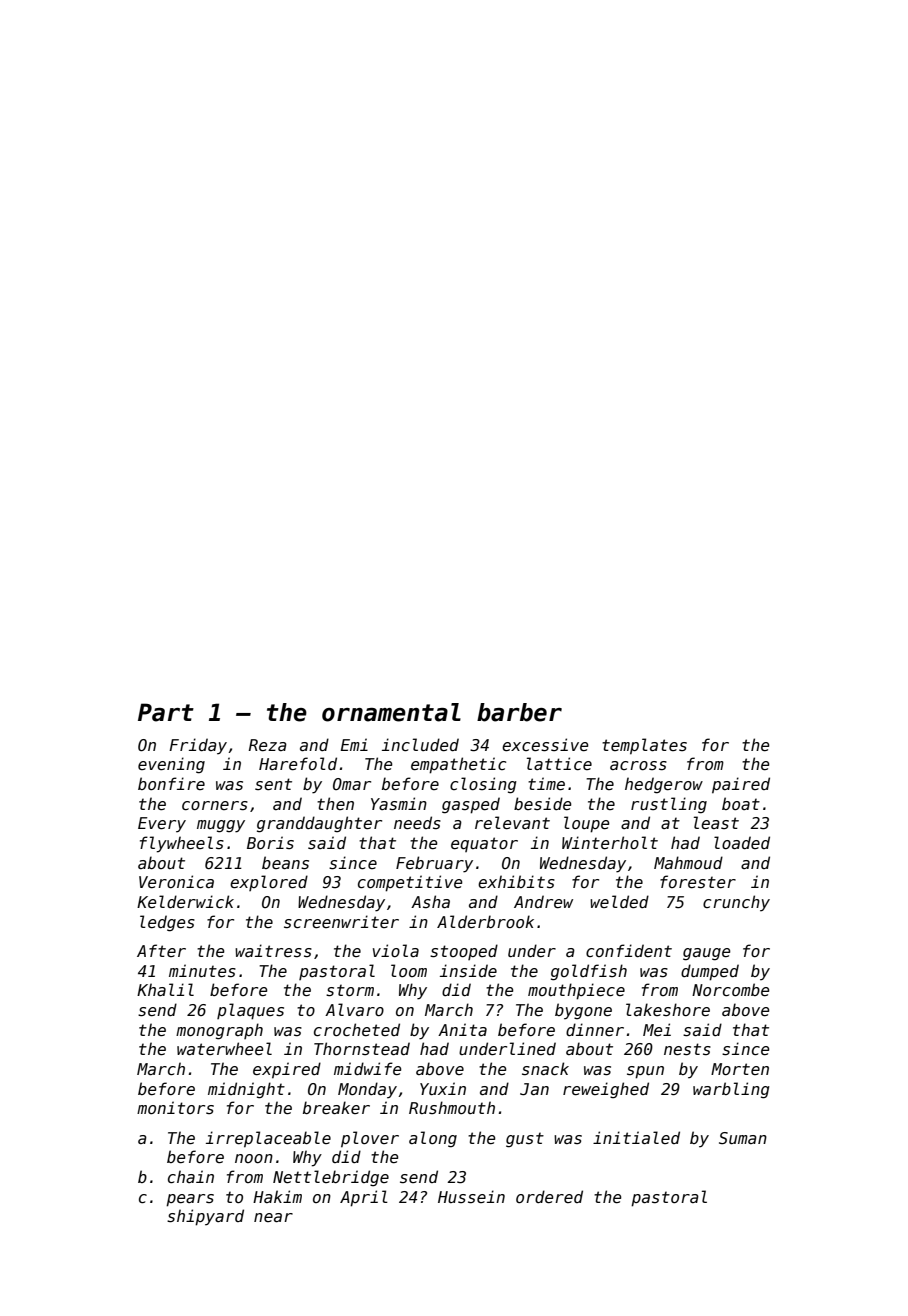 The height and width of the document is (1316, 908). Describe the element at coordinates (175, 1107) in the document. I see `monitors` at that location.
